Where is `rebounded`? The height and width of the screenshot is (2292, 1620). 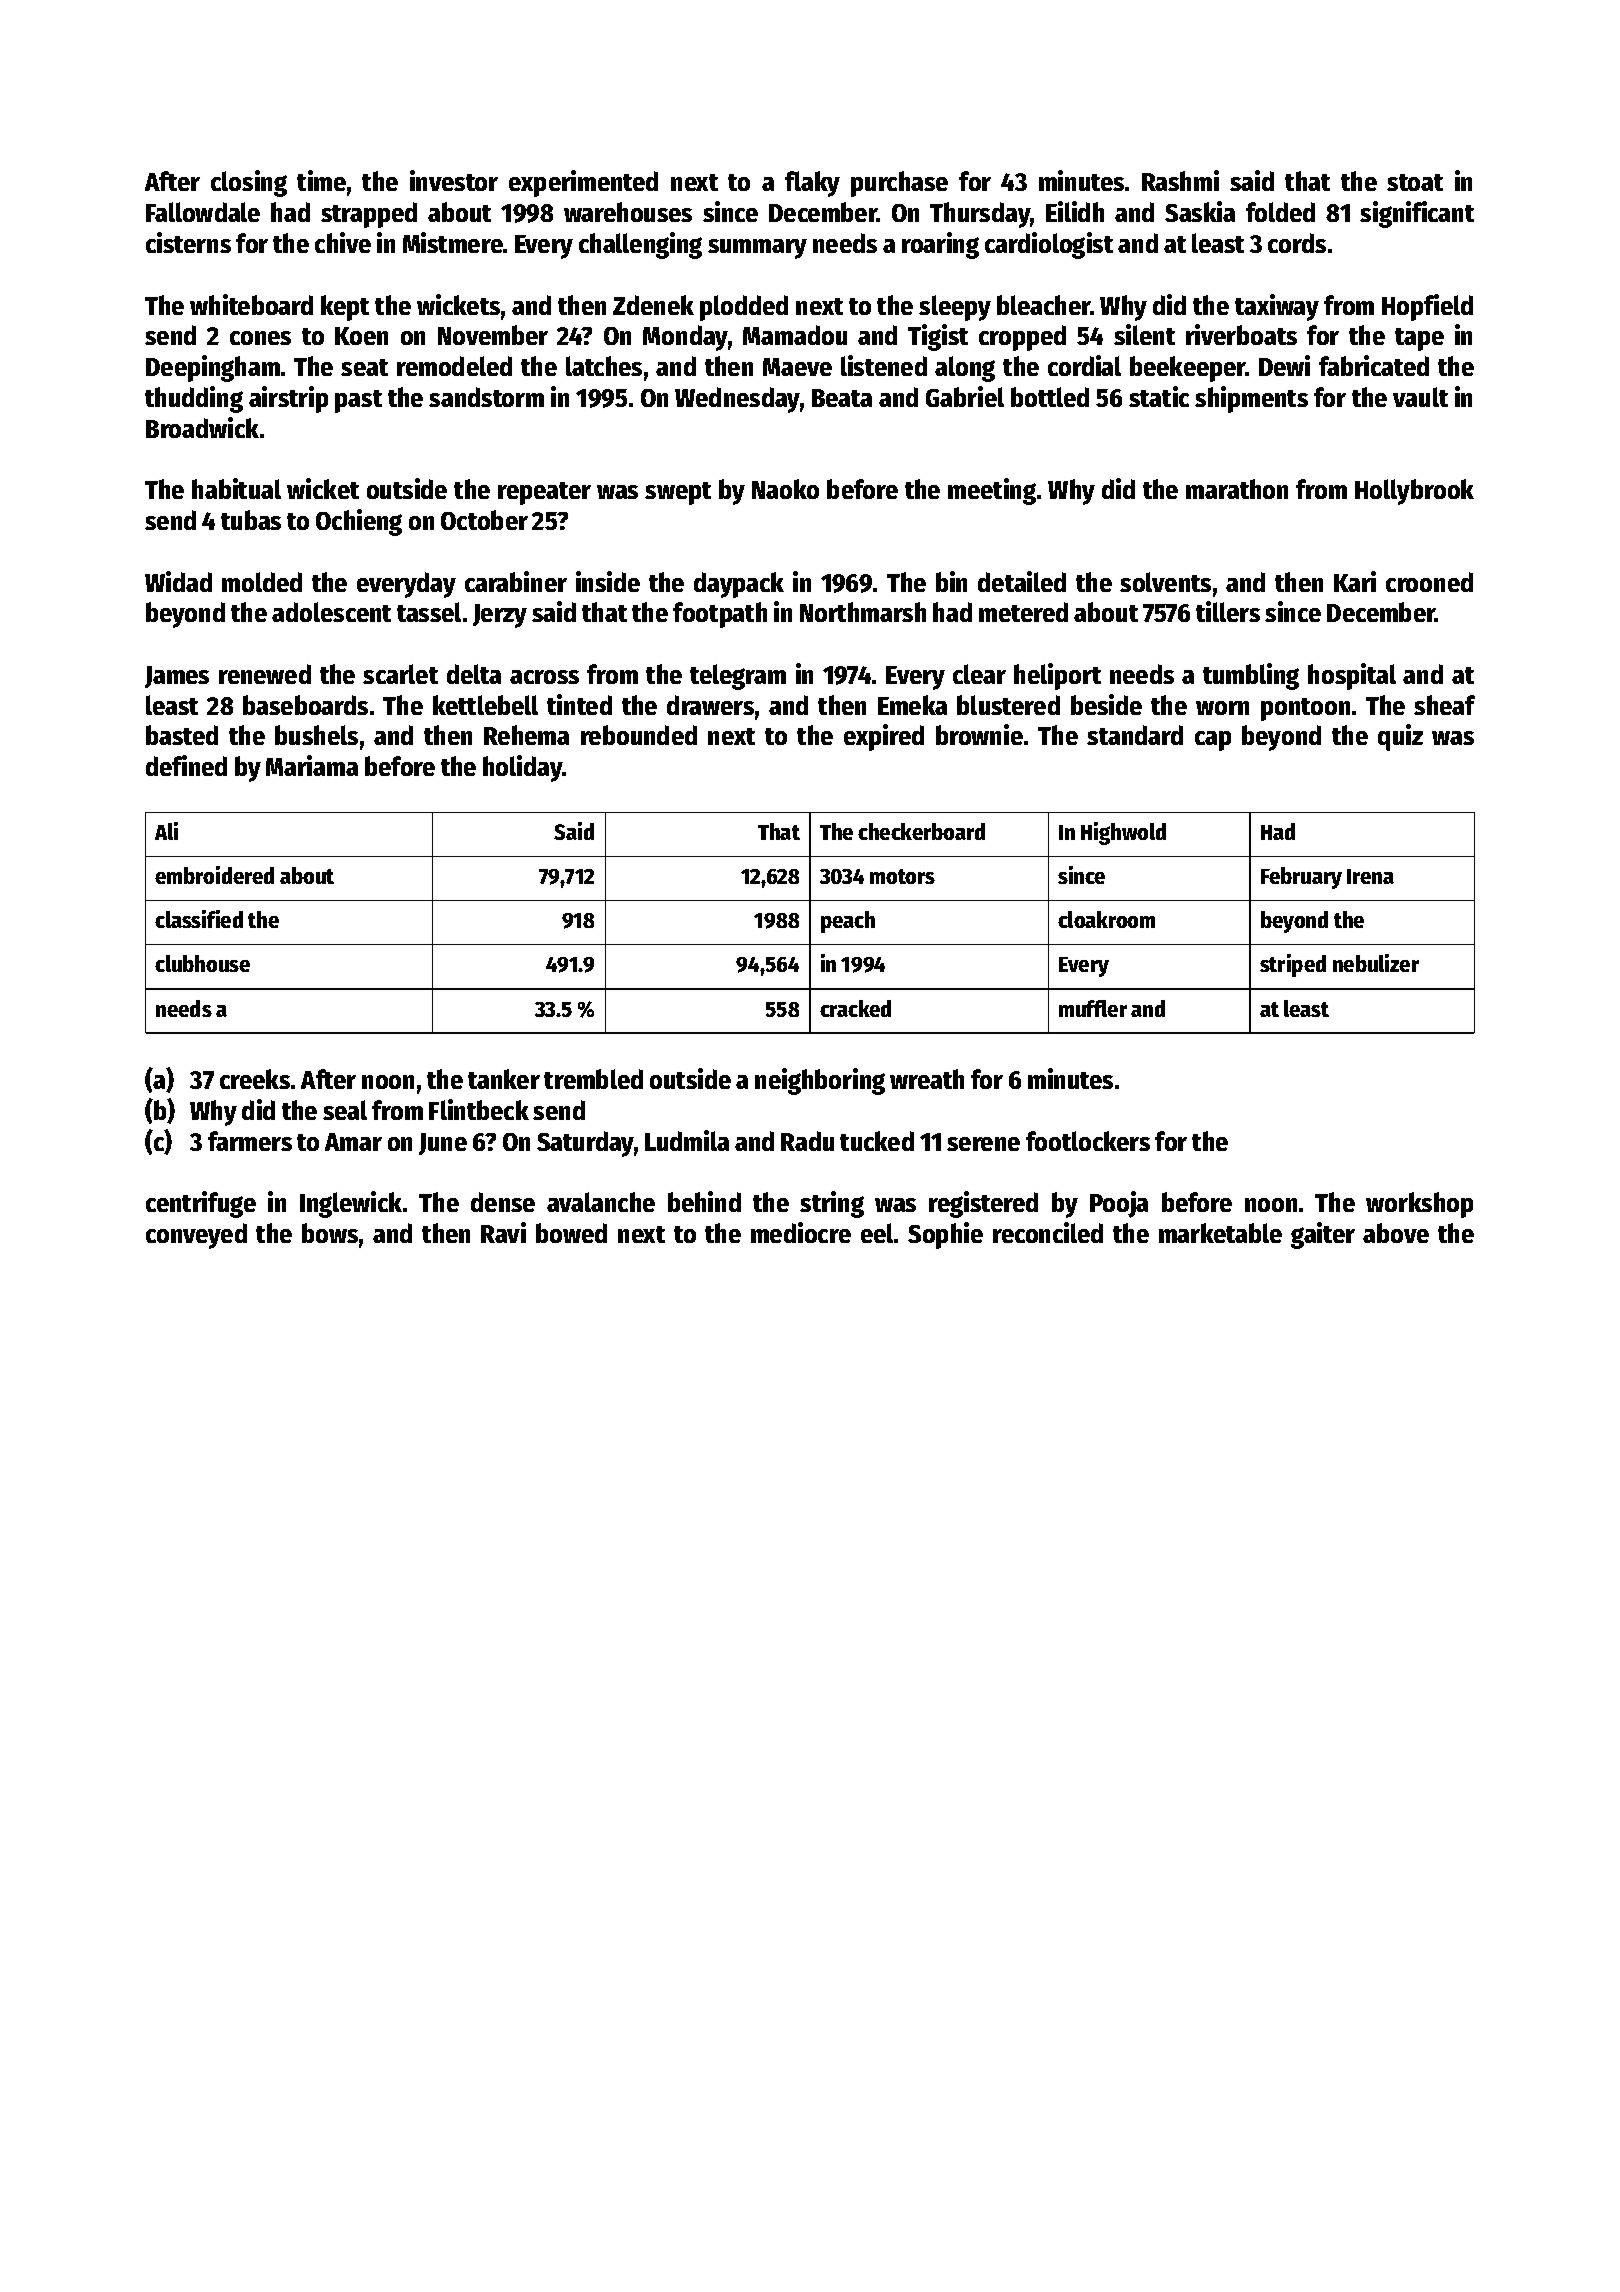 rebounded is located at coordinates (639, 735).
